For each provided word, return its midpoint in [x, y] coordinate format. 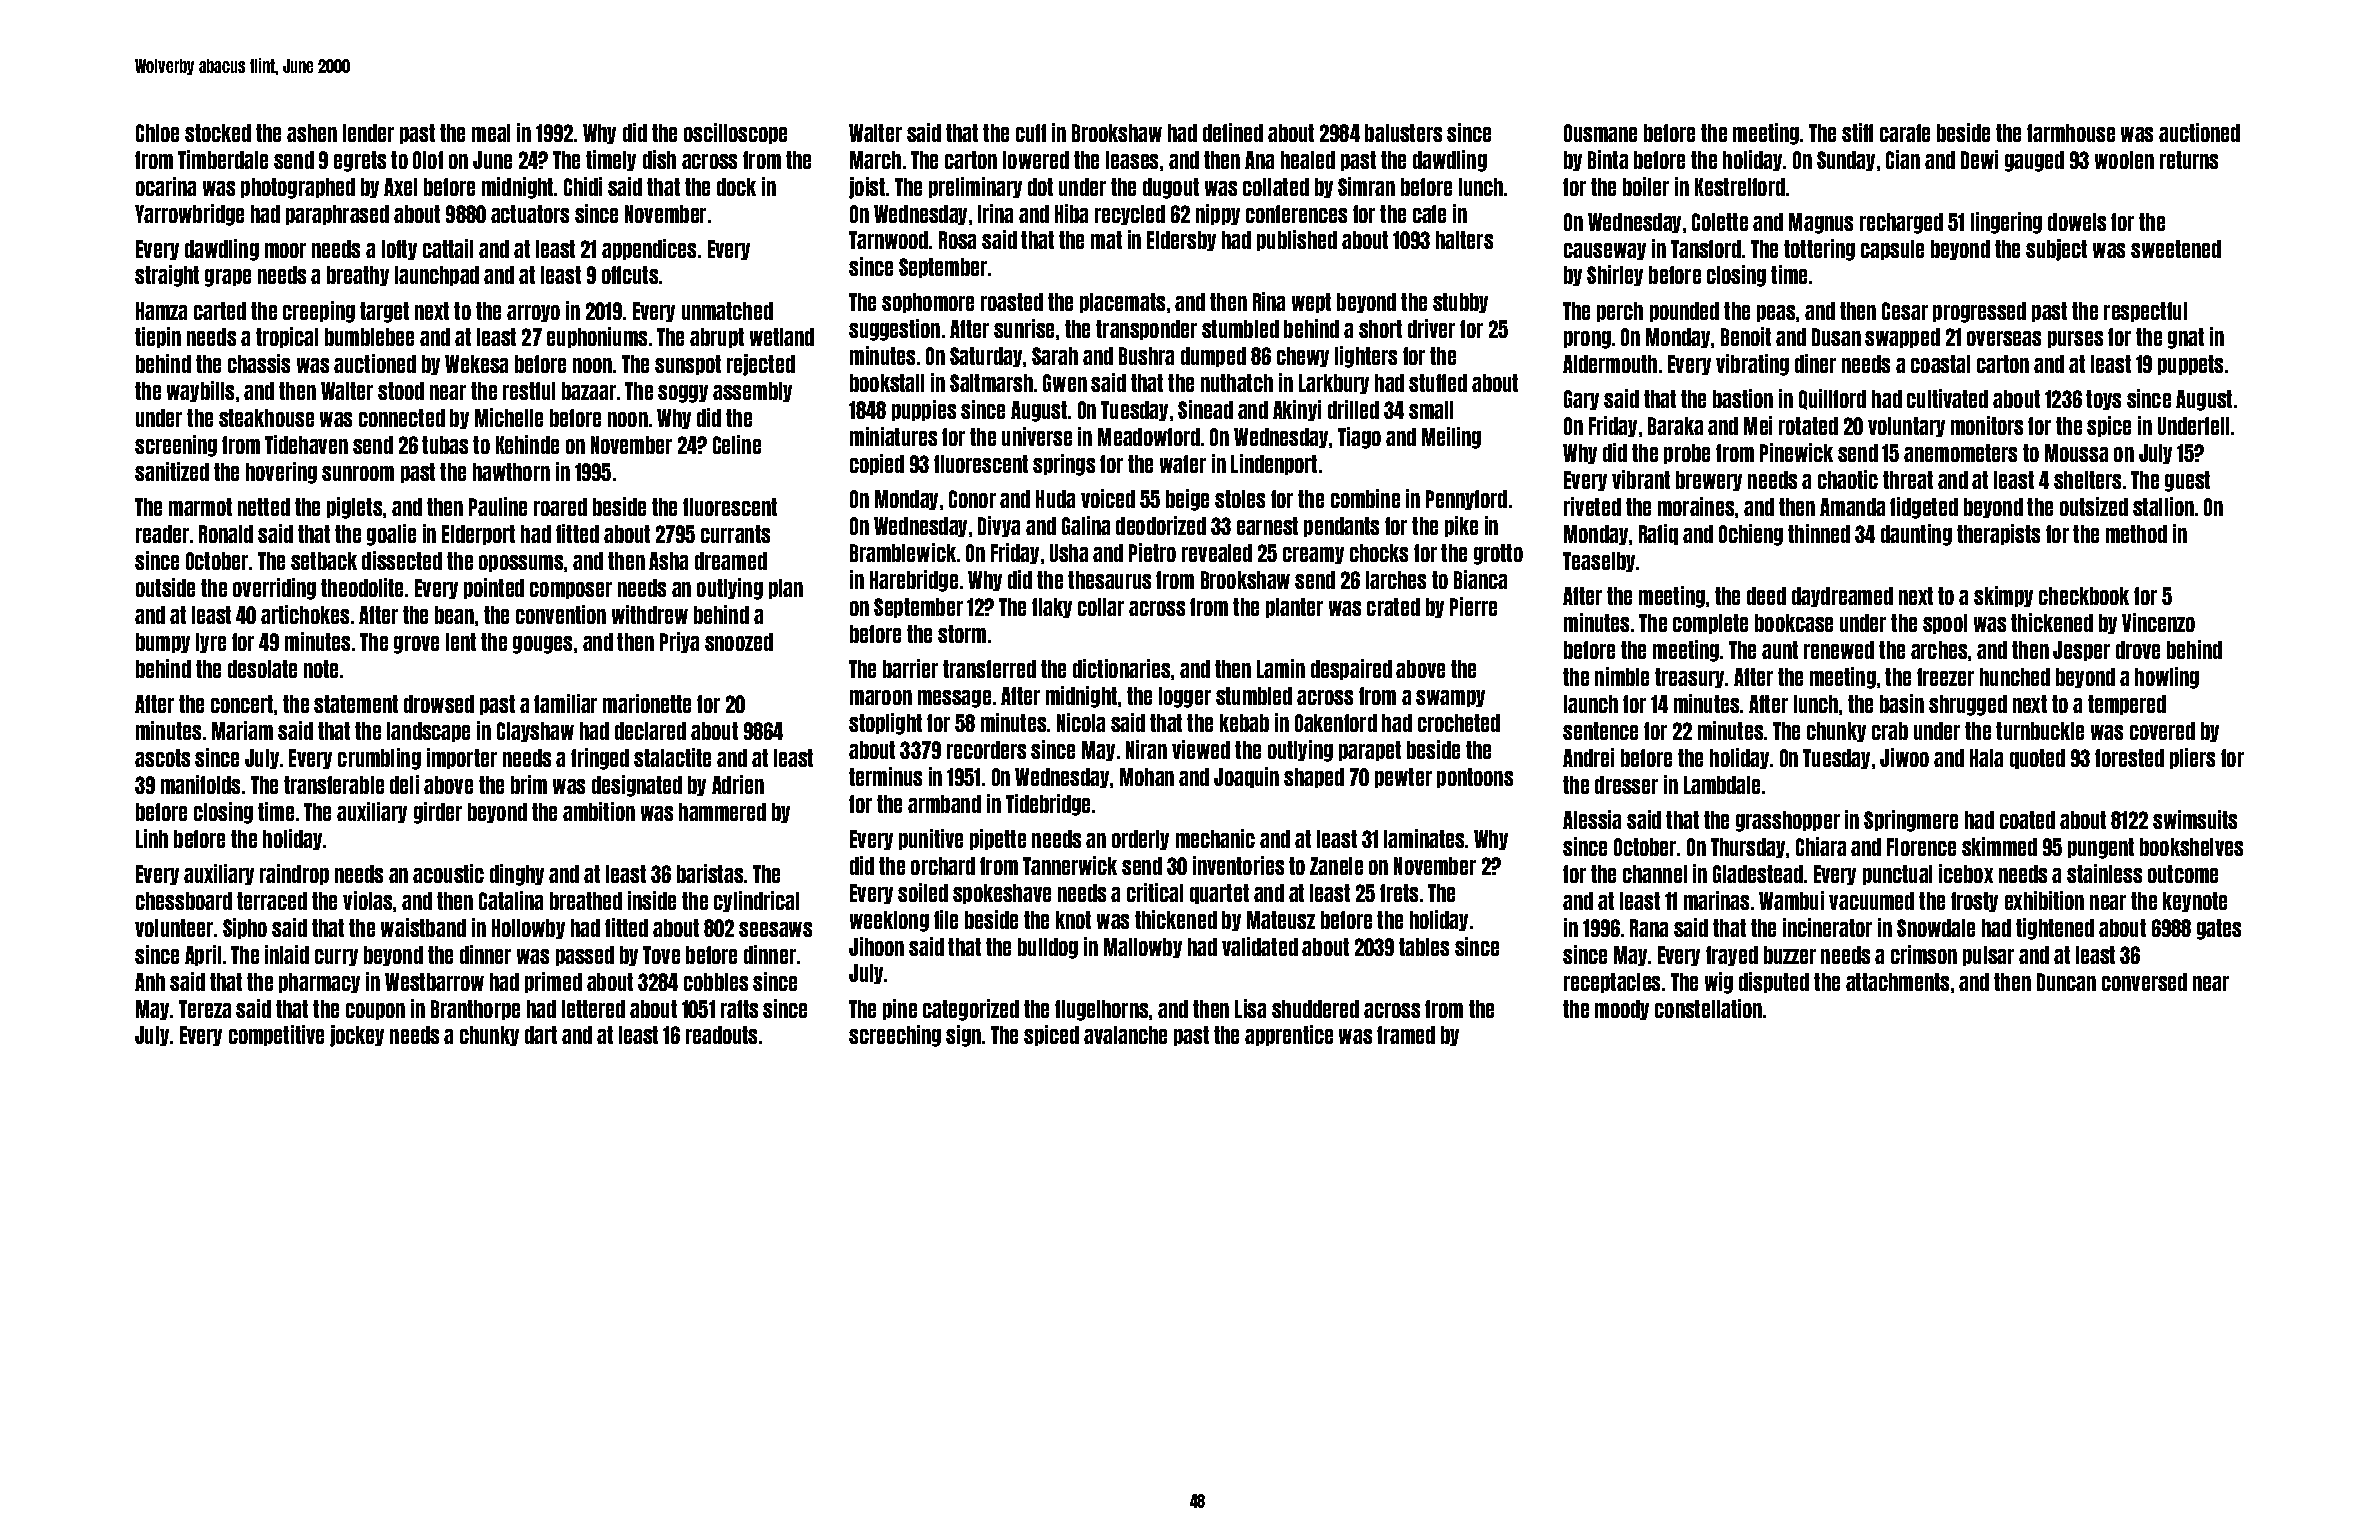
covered [2162, 731]
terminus [885, 776]
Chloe [157, 133]
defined [1233, 132]
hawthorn [511, 472]
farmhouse [2071, 133]
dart [541, 1035]
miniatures [893, 436]
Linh [152, 838]
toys [2103, 400]
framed [1406, 1035]
